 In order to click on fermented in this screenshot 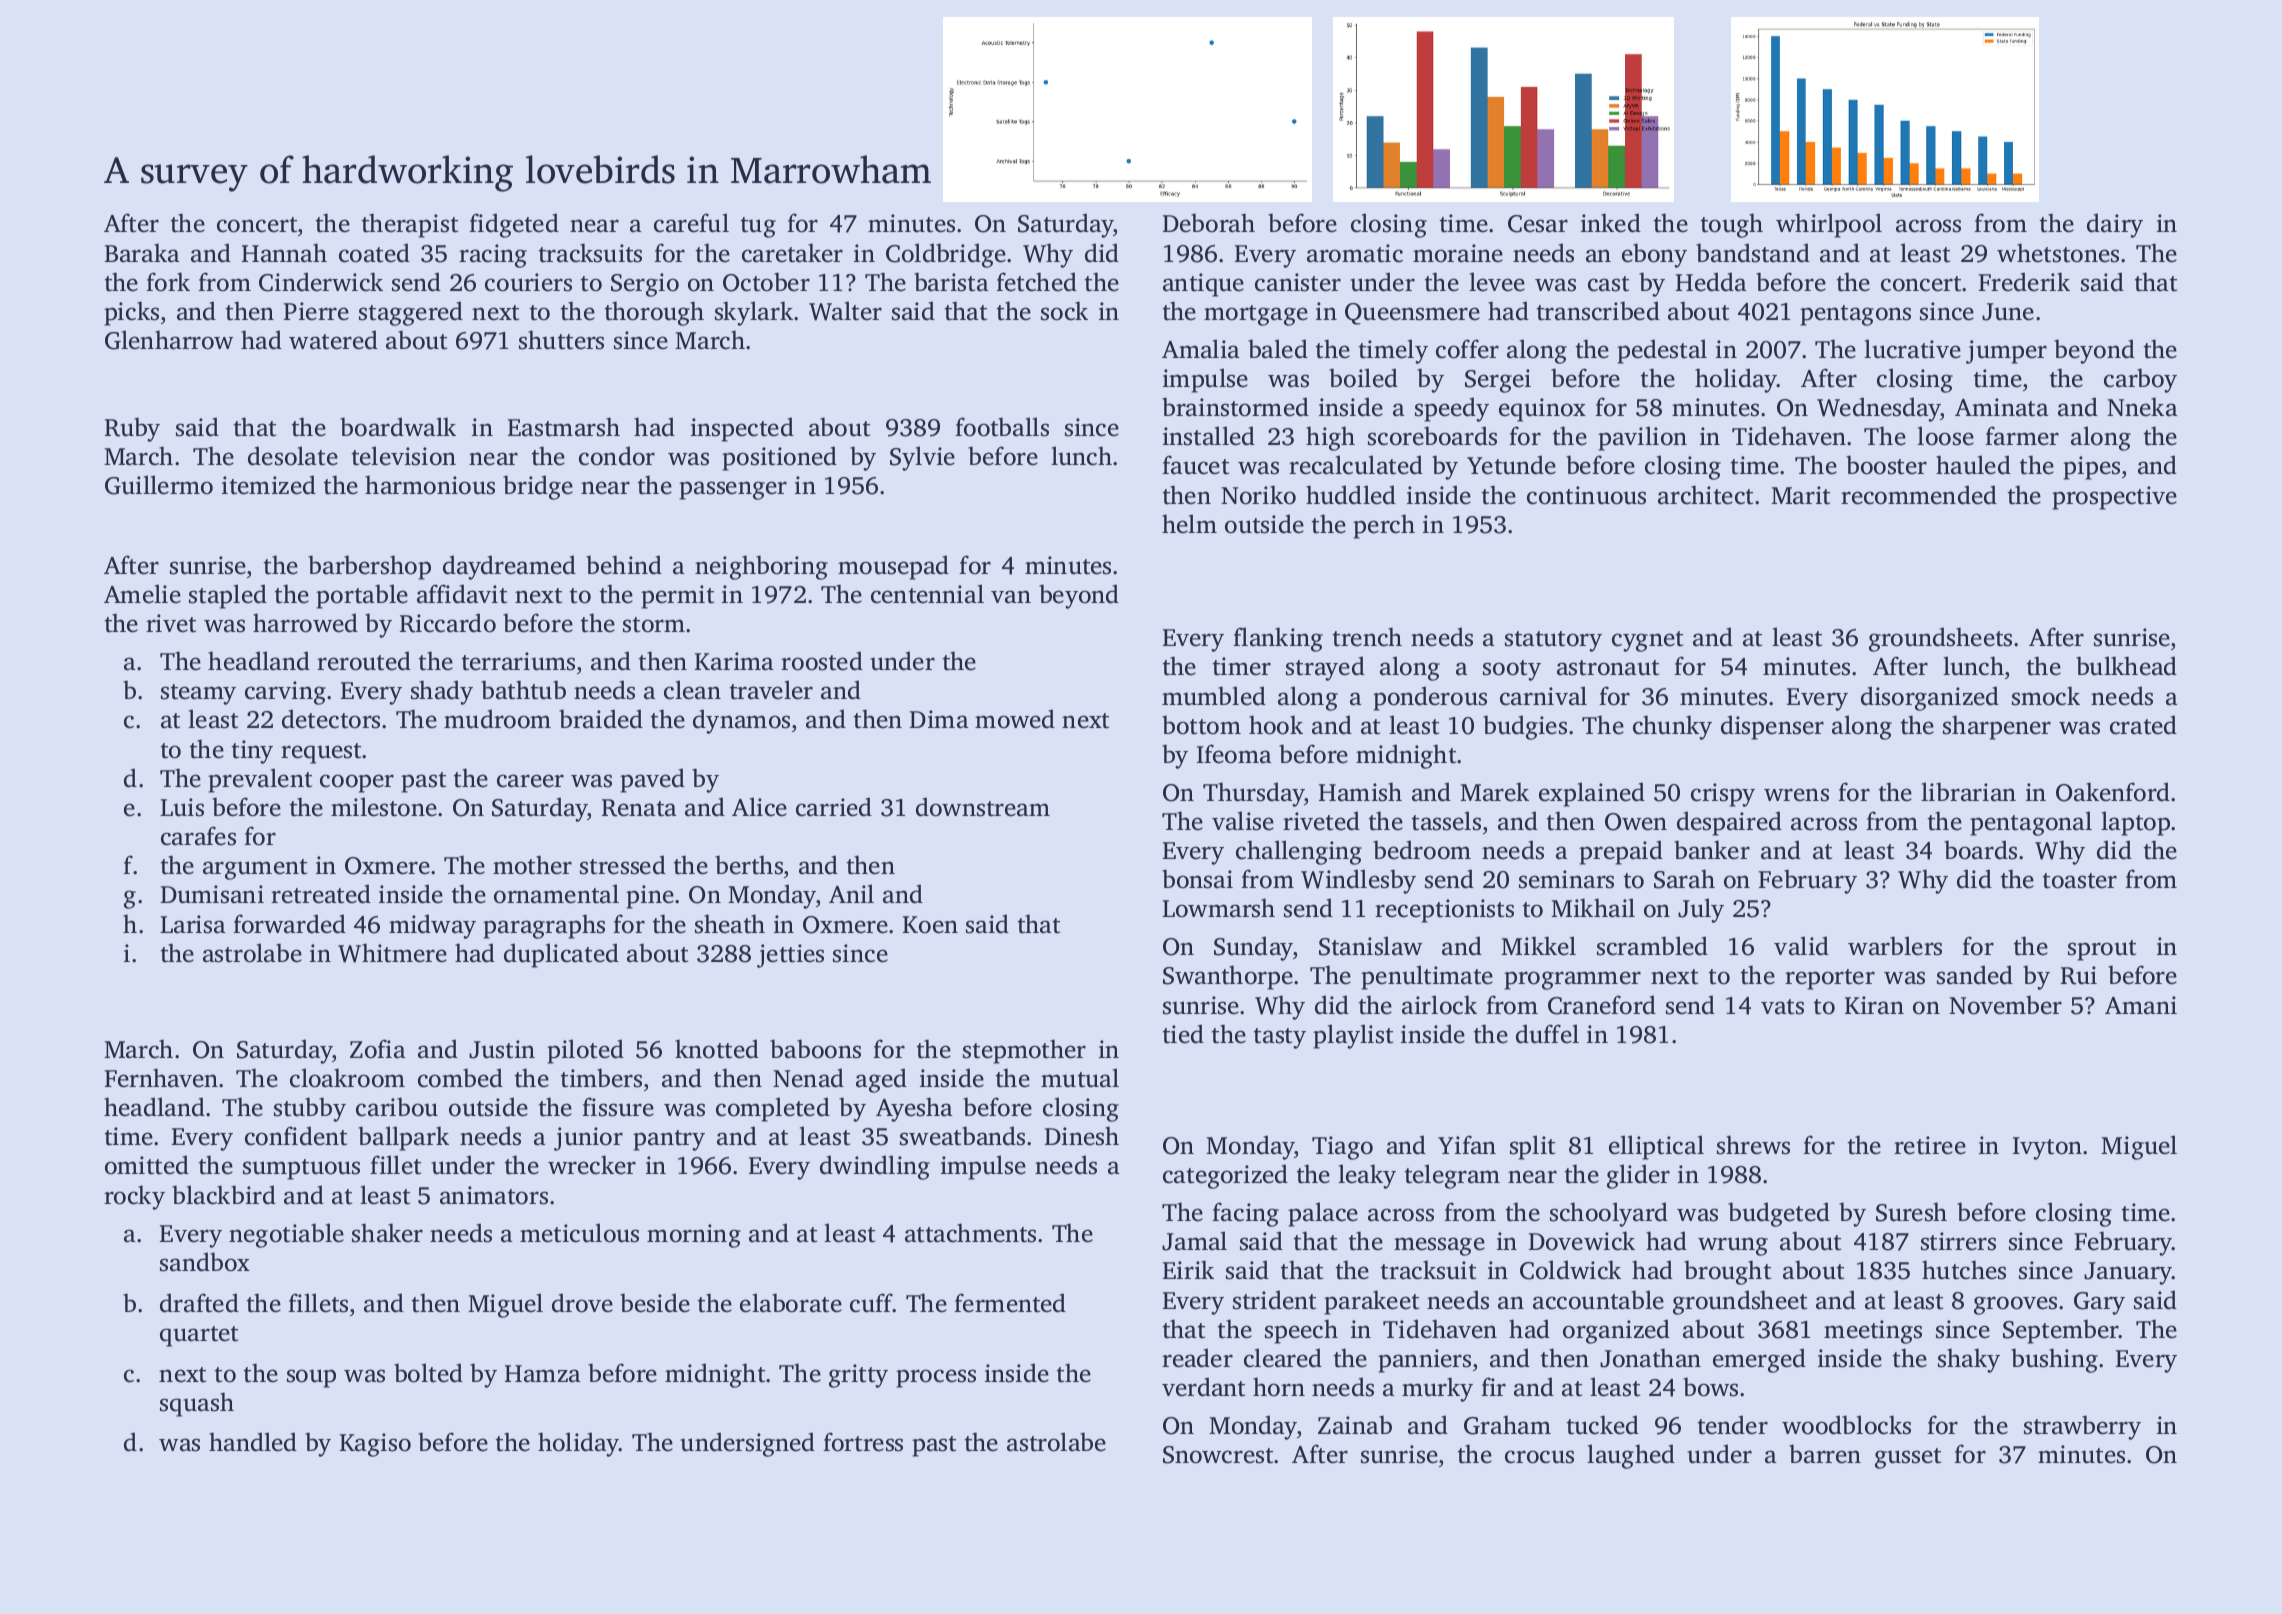, I will do `click(1010, 1303)`.
